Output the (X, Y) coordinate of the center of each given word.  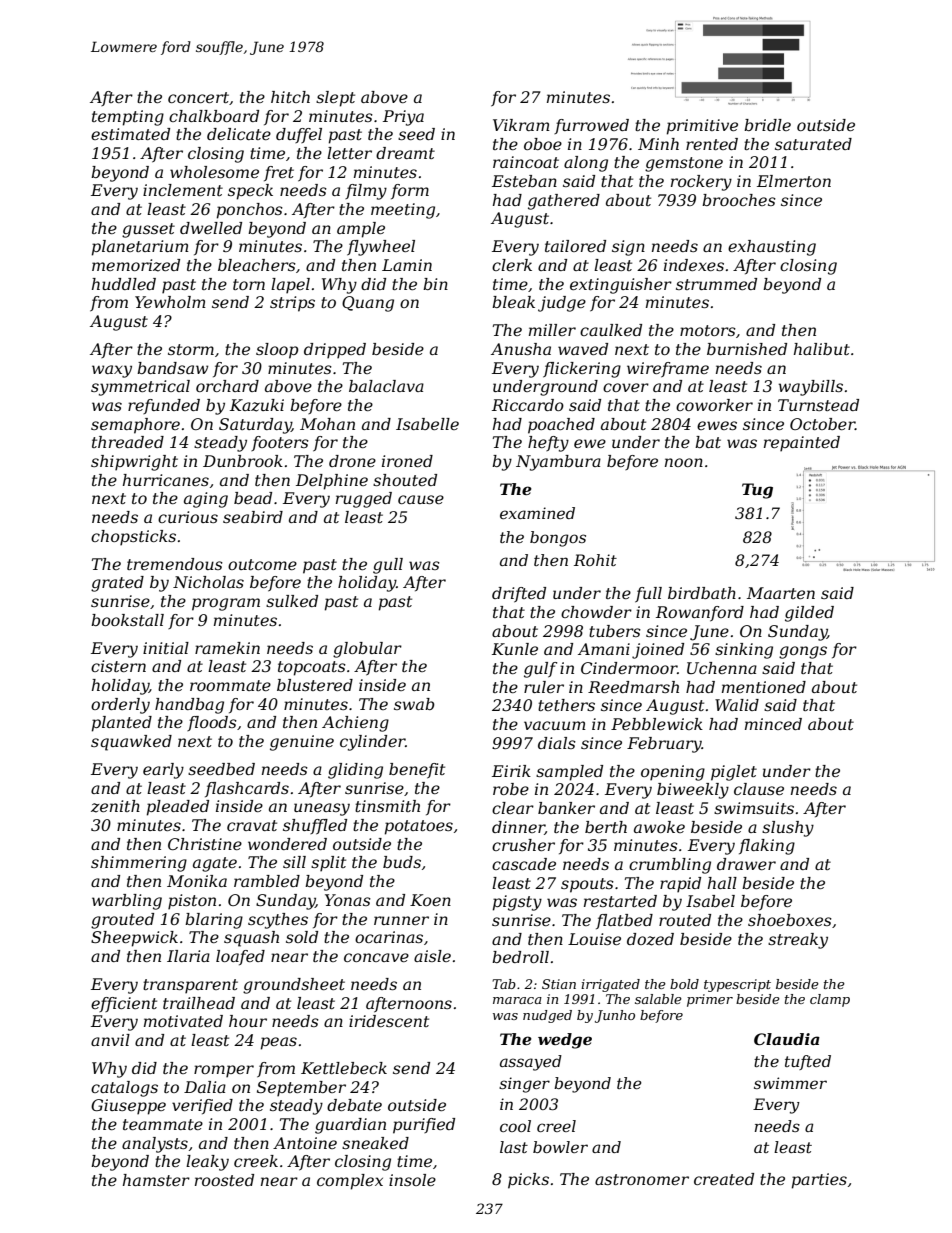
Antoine (305, 1143)
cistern (118, 666)
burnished (747, 349)
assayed (531, 1063)
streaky (798, 941)
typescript (737, 985)
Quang (368, 304)
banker (566, 808)
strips (292, 304)
